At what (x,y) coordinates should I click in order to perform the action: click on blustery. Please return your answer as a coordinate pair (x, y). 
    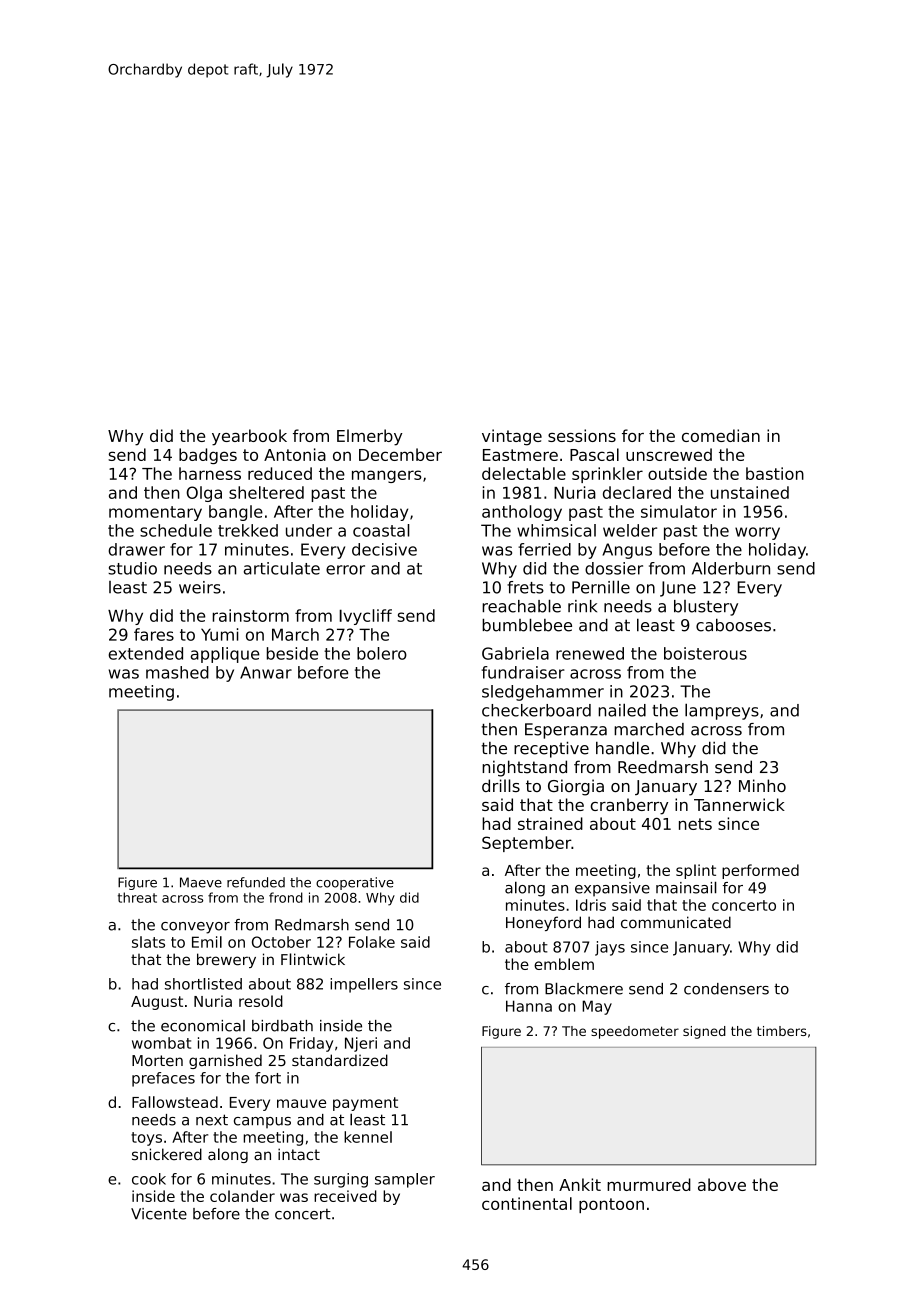
    Looking at the image, I should click on (706, 608).
